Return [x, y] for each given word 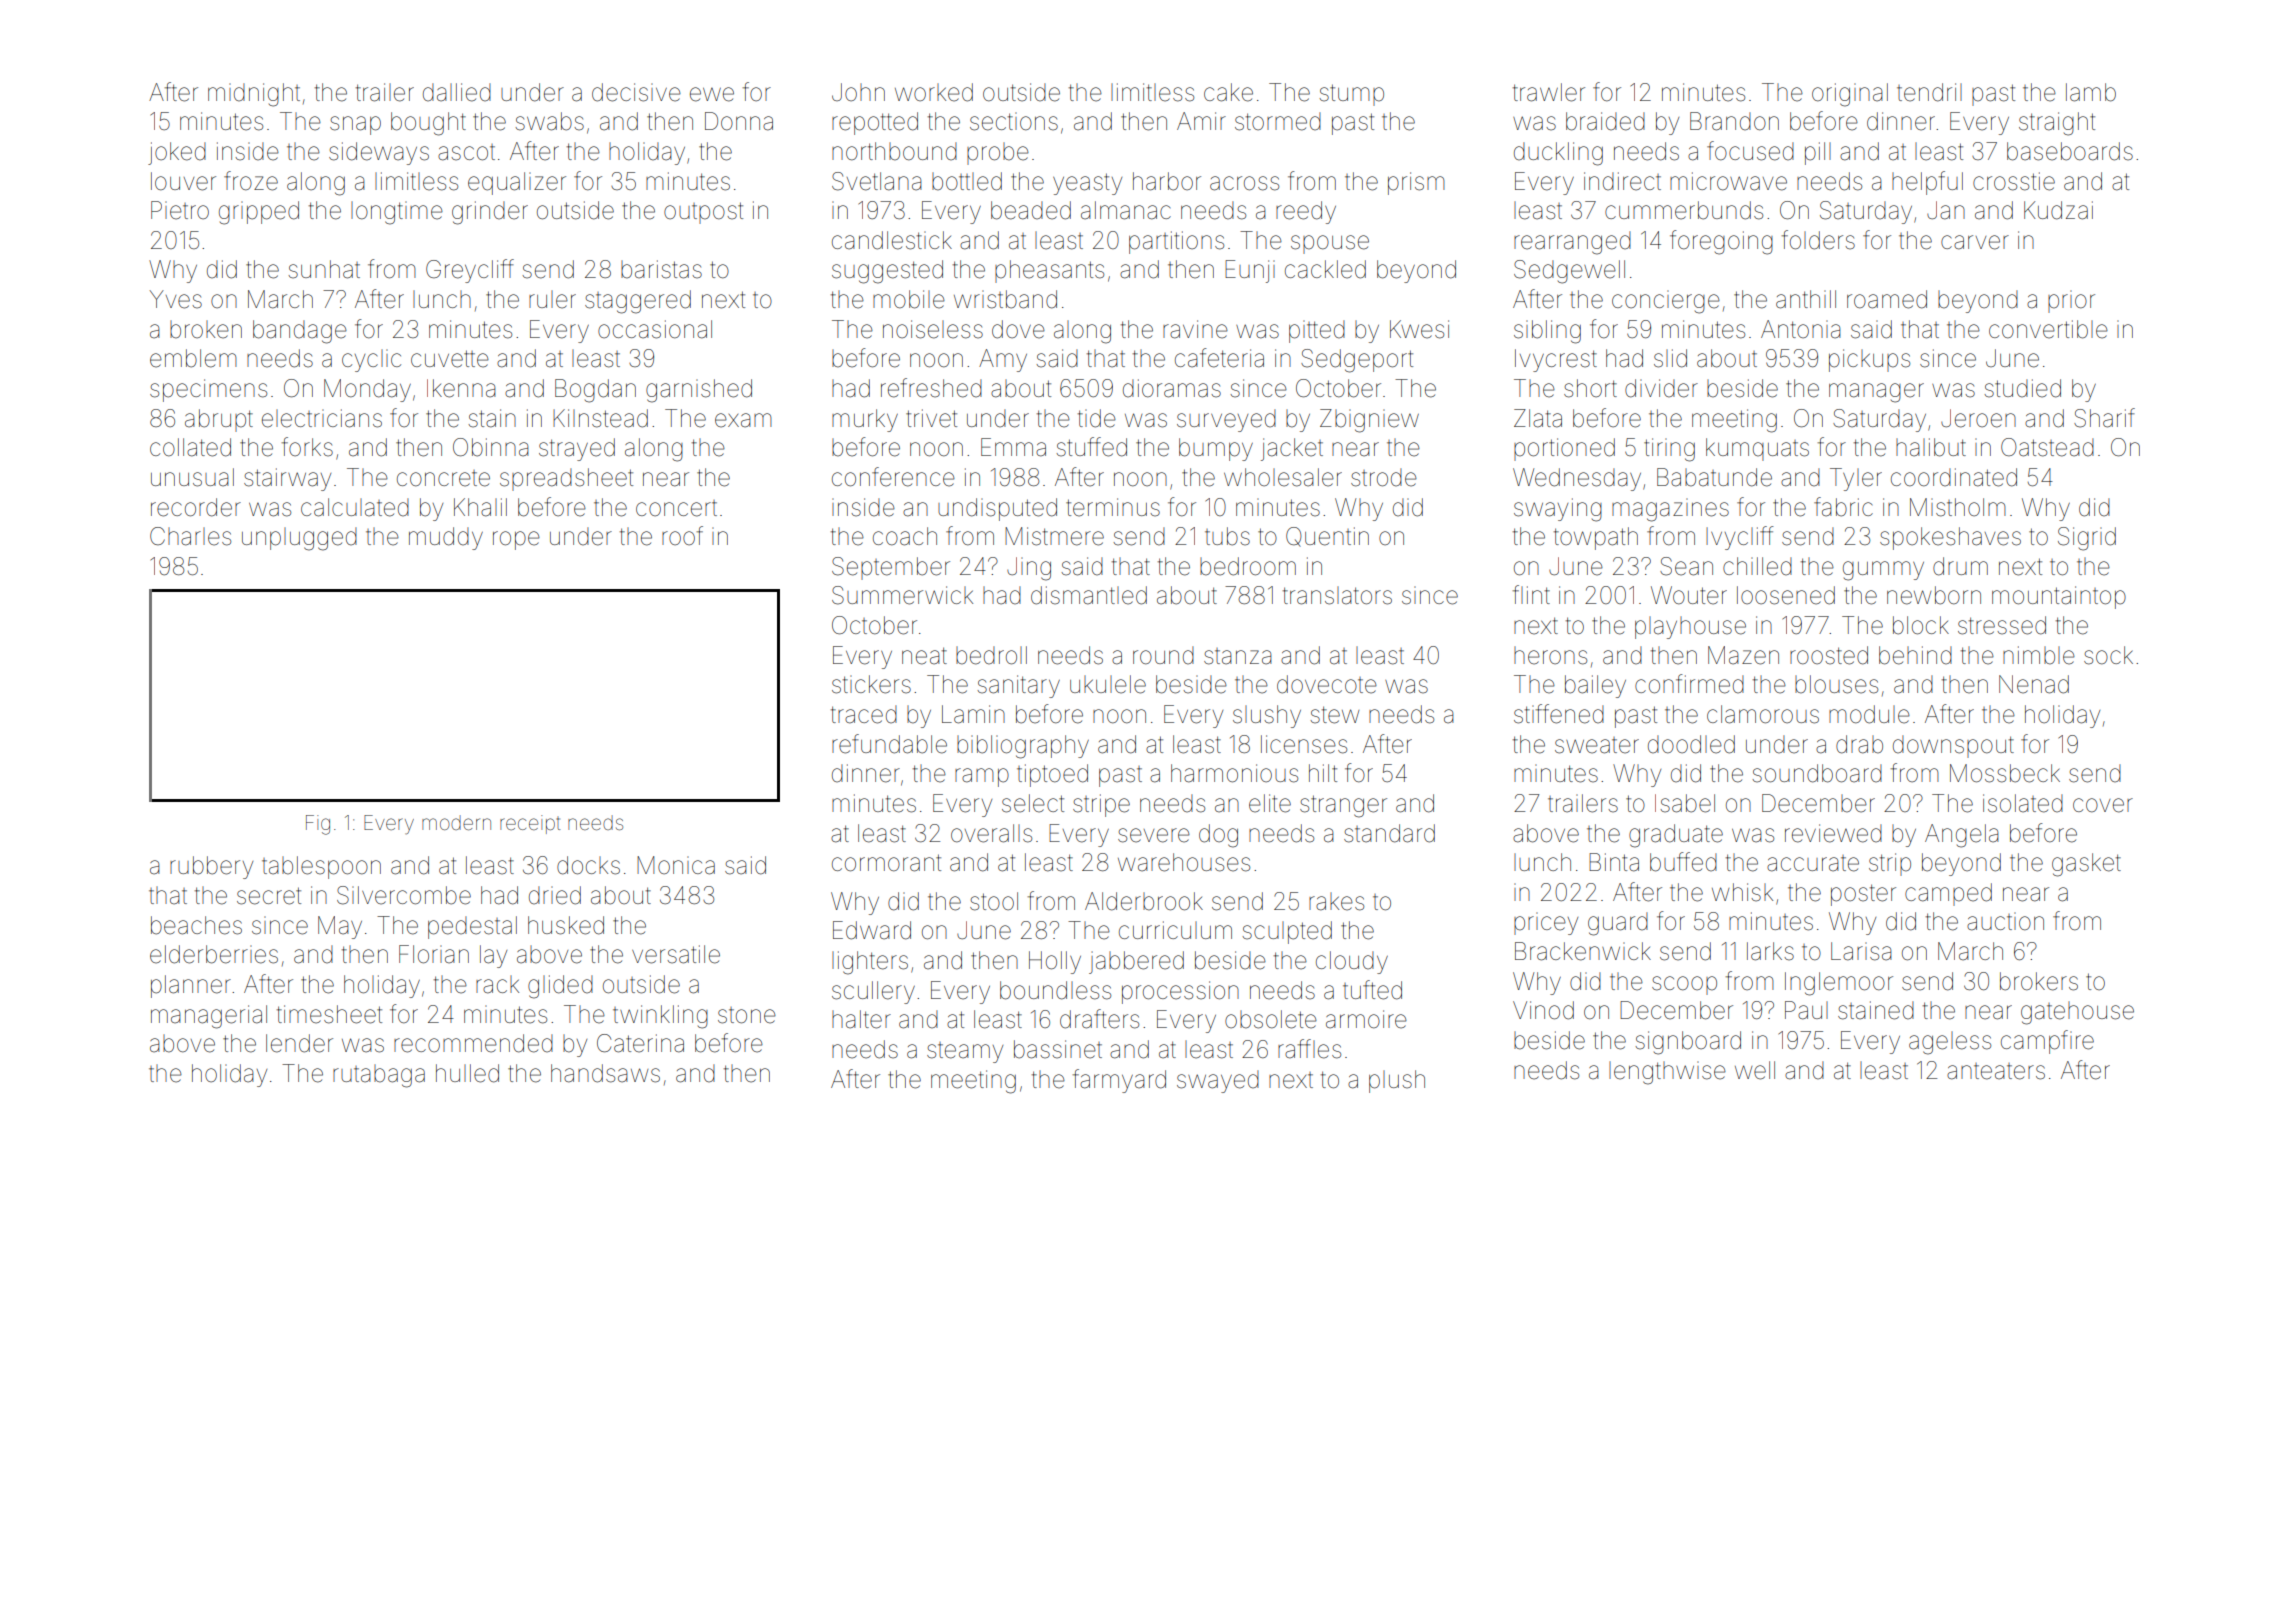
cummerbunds [1684, 210]
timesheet [329, 1014]
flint [1531, 594]
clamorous [1763, 714]
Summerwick [902, 595]
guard [1618, 924]
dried [555, 895]
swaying [1558, 510]
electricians [322, 418]
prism [1416, 183]
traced [864, 714]
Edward [872, 930]
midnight [254, 95]
